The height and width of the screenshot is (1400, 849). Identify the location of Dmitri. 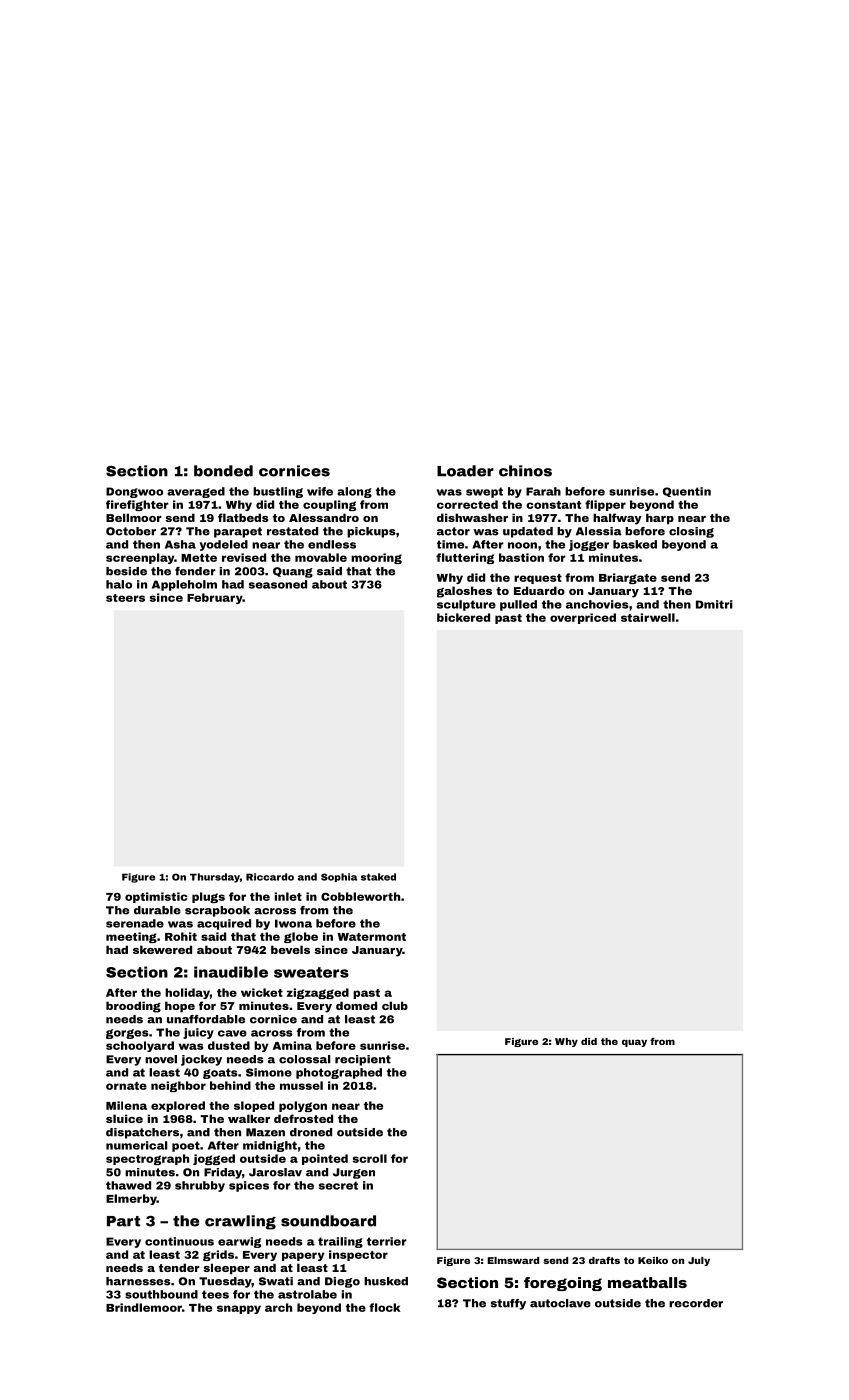
(714, 604).
